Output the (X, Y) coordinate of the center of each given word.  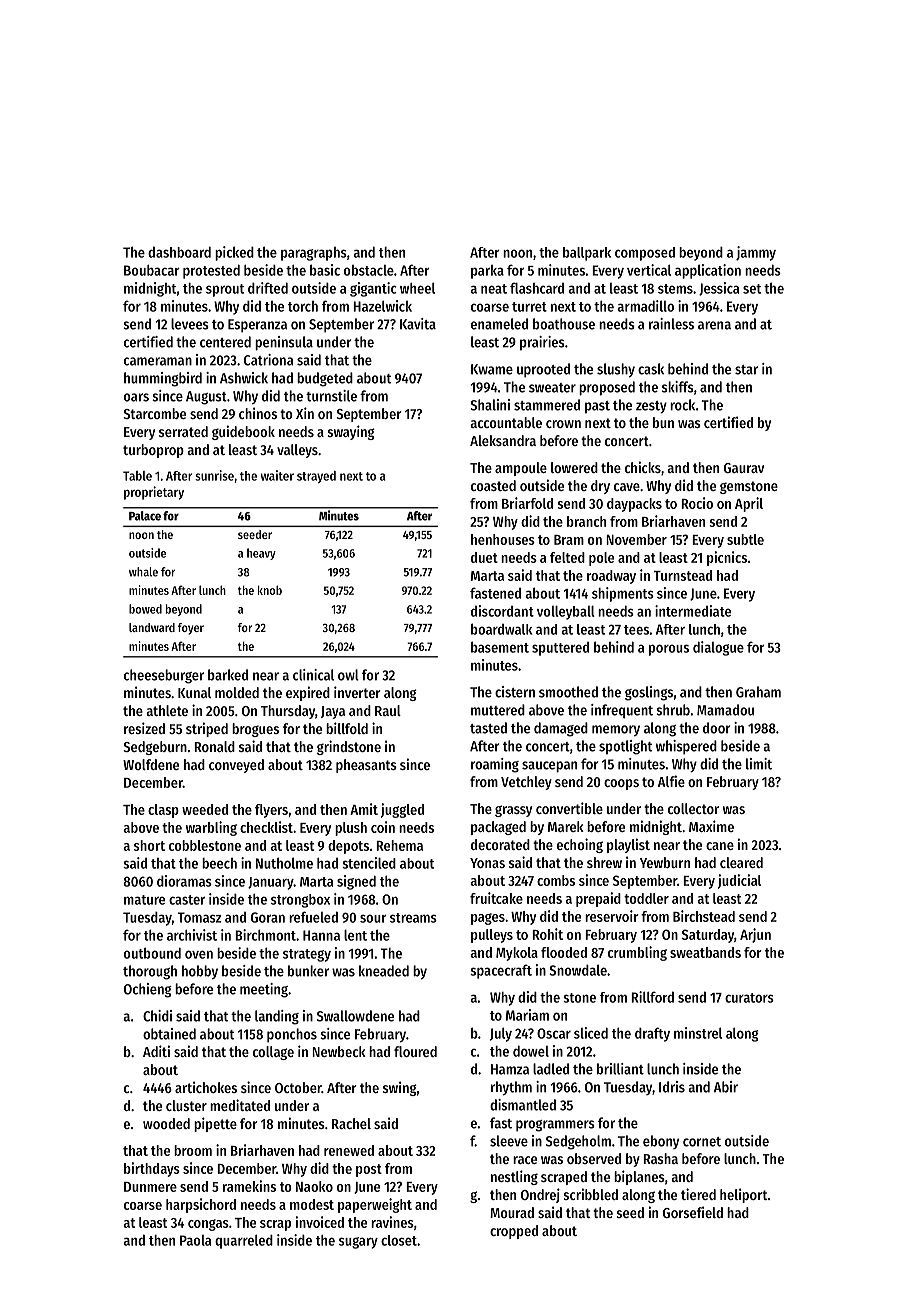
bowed (145, 609)
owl (348, 675)
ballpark (587, 254)
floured (415, 1051)
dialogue (718, 648)
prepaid (598, 899)
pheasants (366, 766)
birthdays (152, 1169)
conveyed (236, 766)
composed (645, 254)
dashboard (179, 252)
